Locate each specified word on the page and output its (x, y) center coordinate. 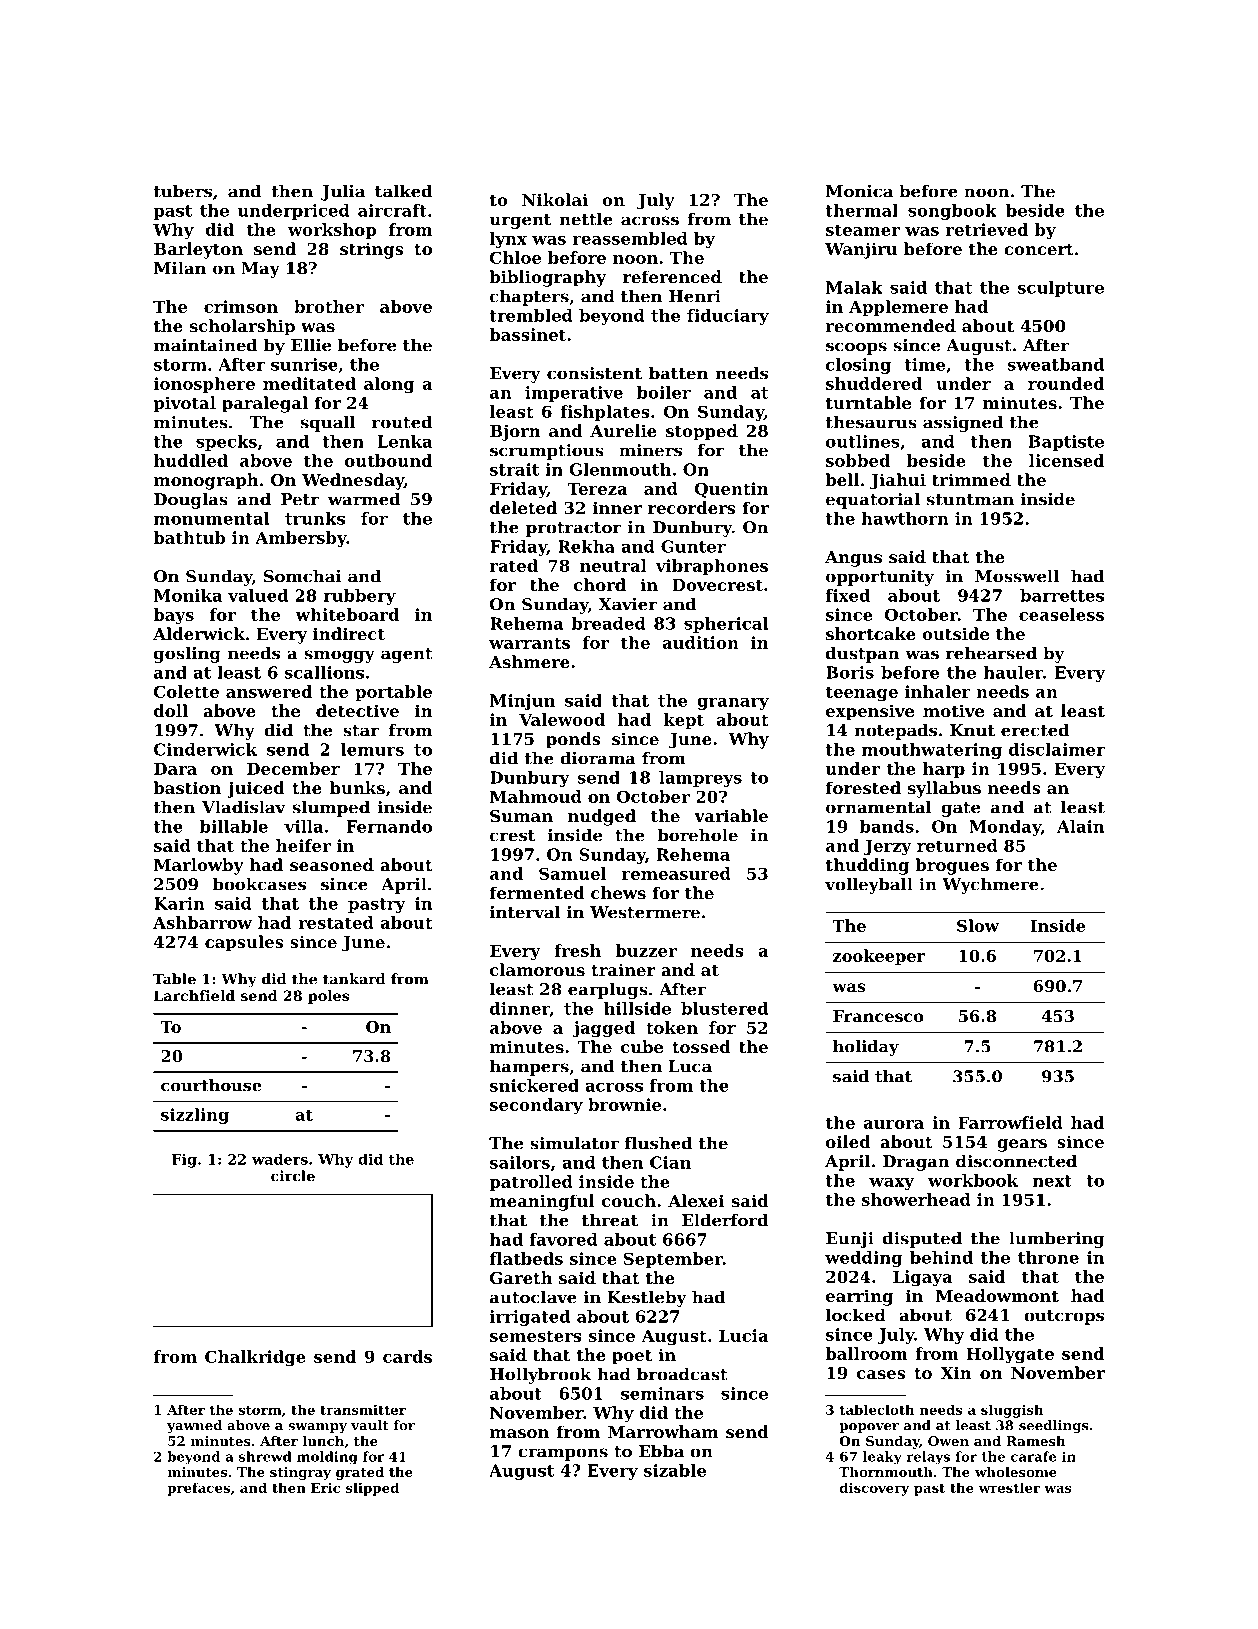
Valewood (562, 719)
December (293, 768)
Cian (670, 1162)
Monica (859, 191)
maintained (206, 345)
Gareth (521, 1277)
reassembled (630, 238)
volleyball (869, 885)
